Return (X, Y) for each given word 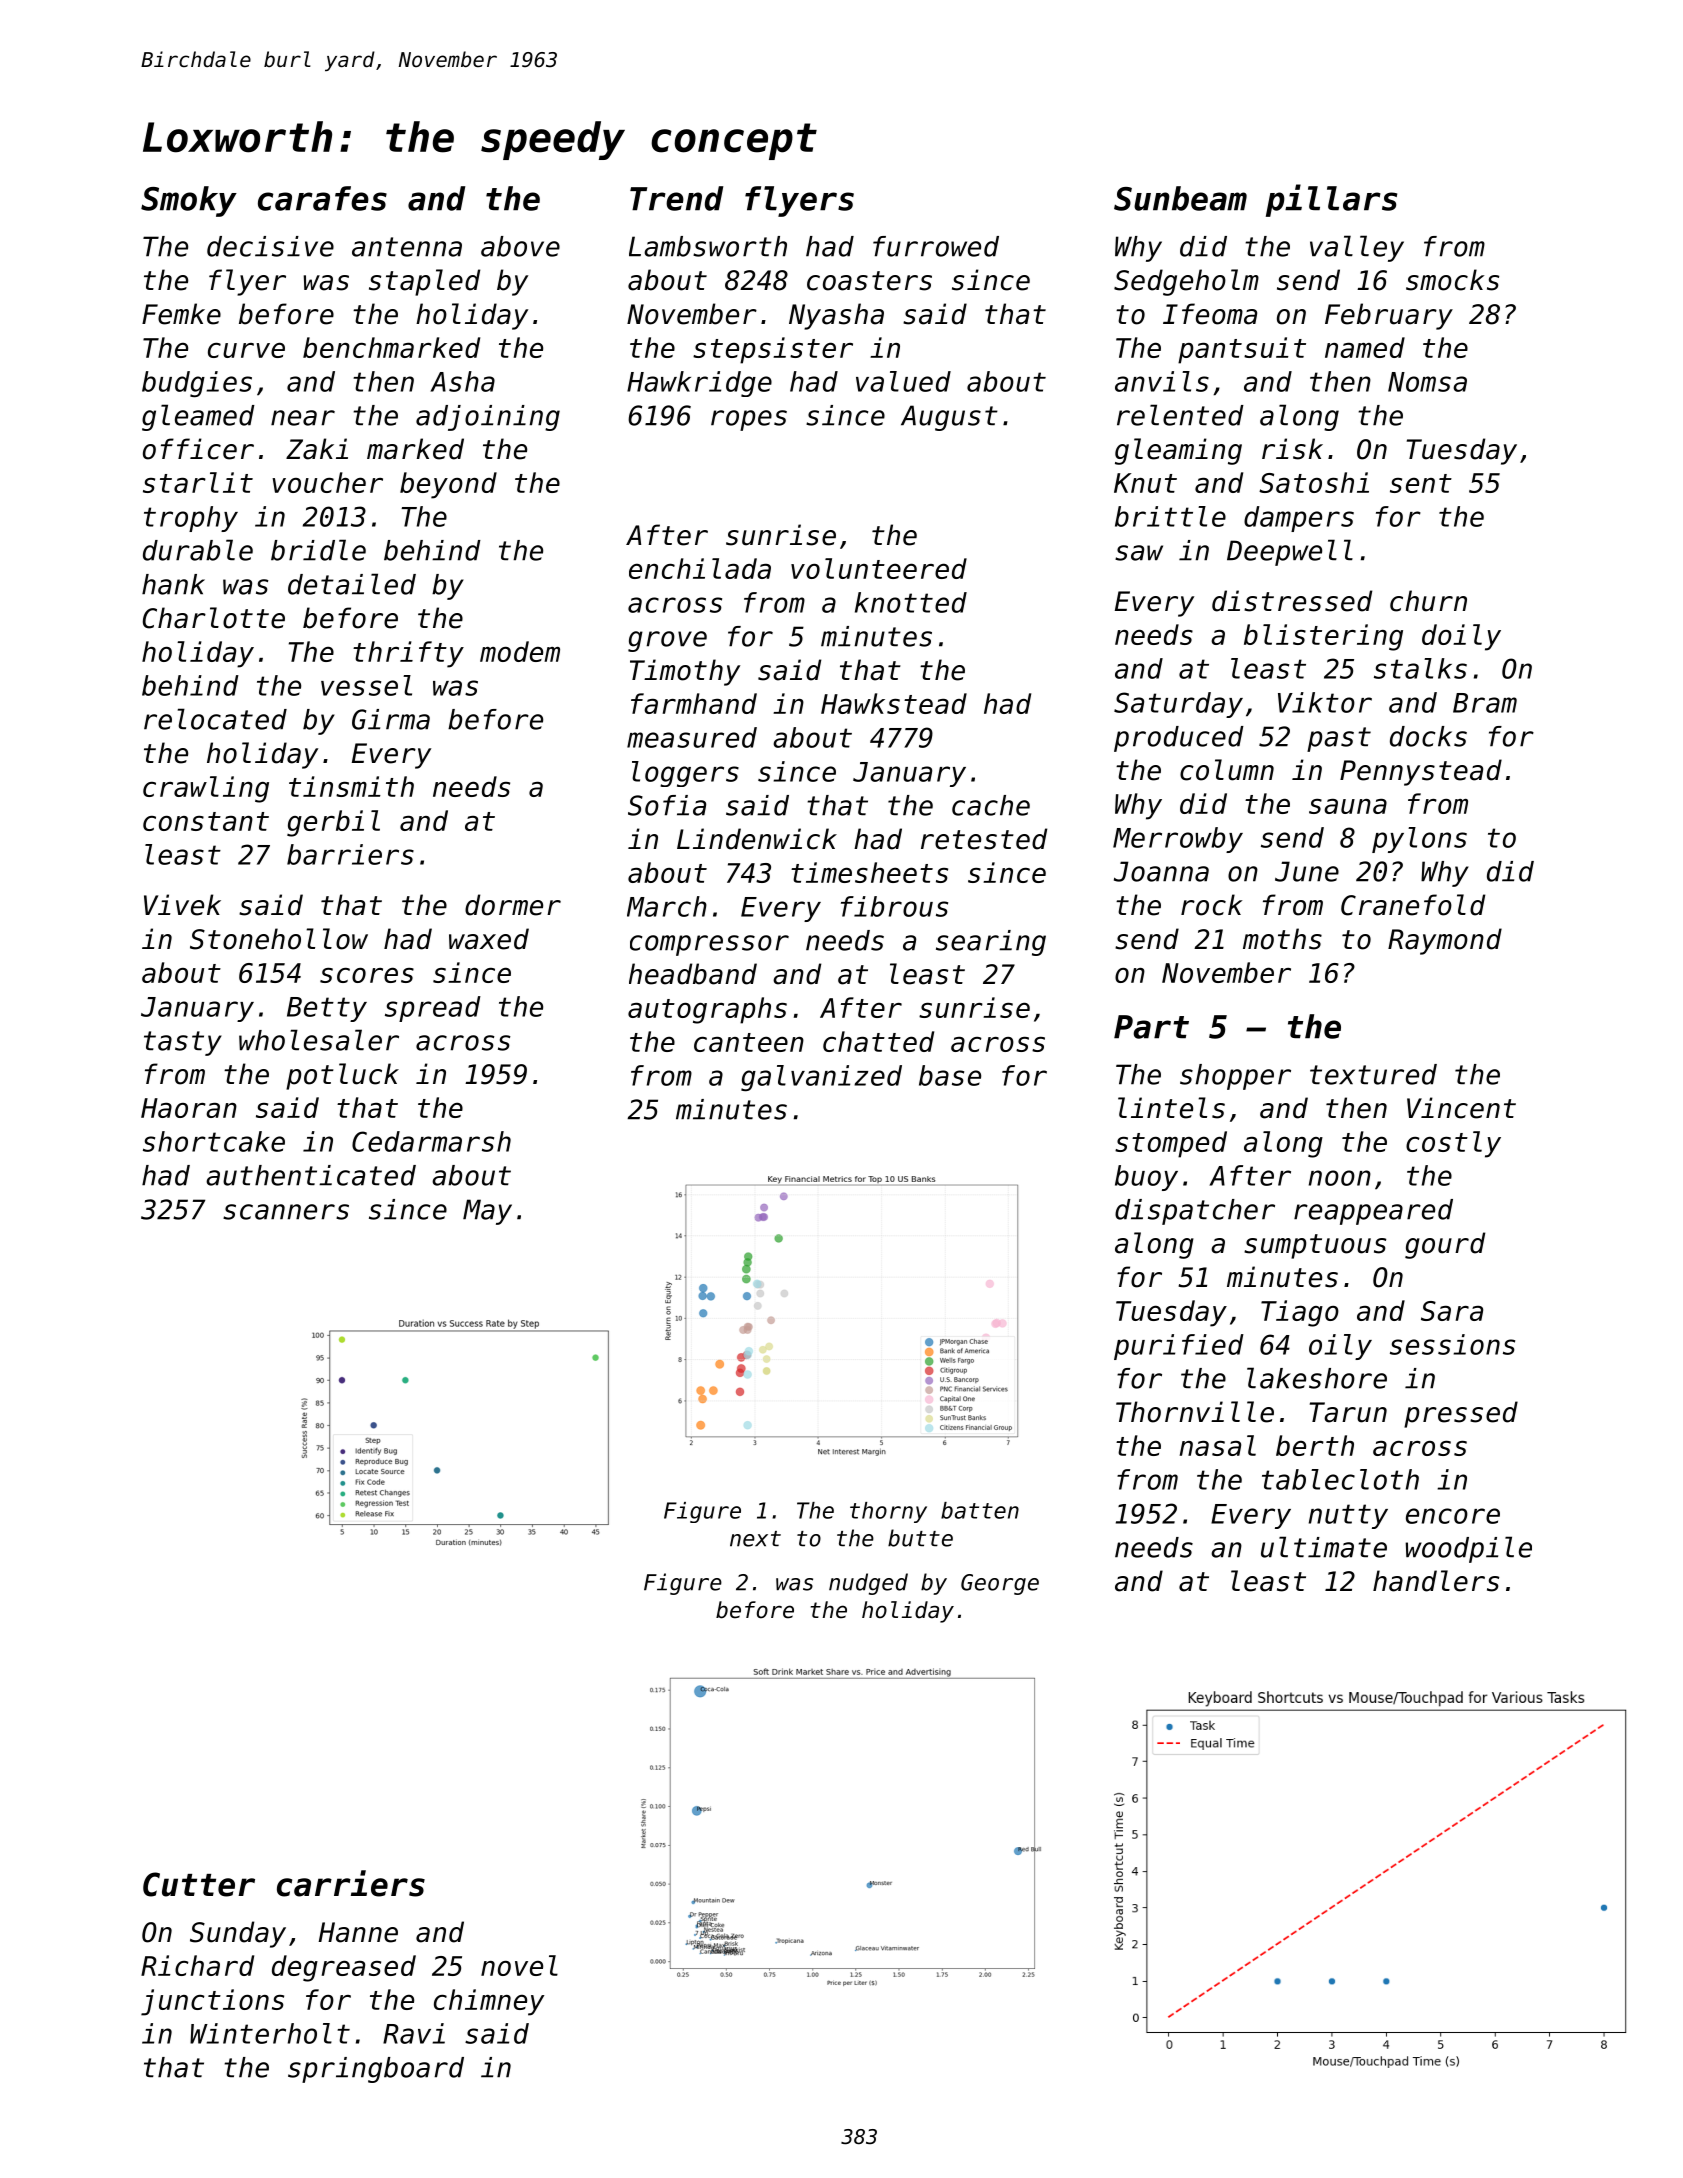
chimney (489, 2002)
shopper (1235, 1077)
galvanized (821, 1078)
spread (433, 1009)
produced (1179, 739)
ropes (749, 420)
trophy (191, 519)
